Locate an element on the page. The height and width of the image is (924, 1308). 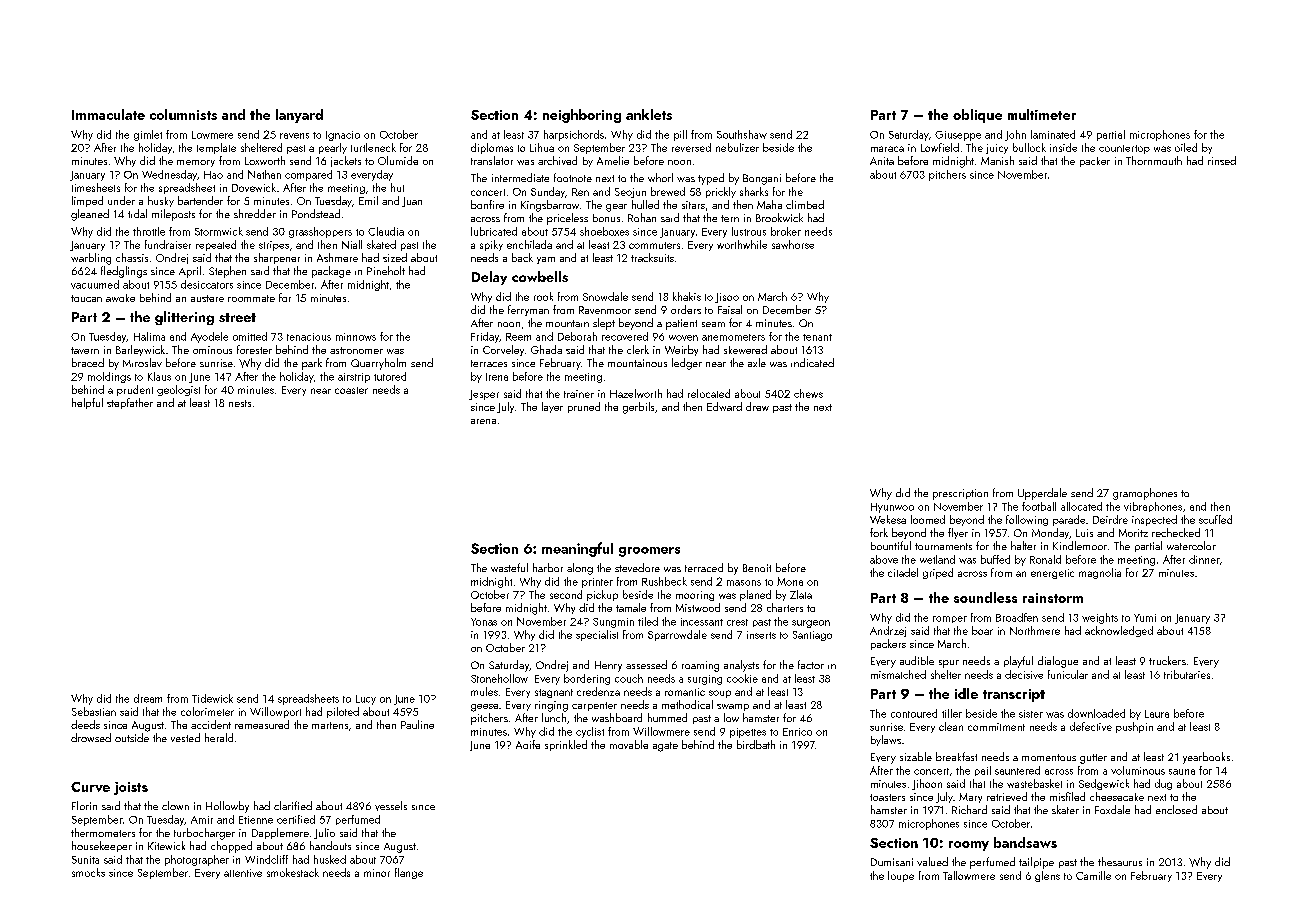
Thornmouth is located at coordinates (1154, 160).
